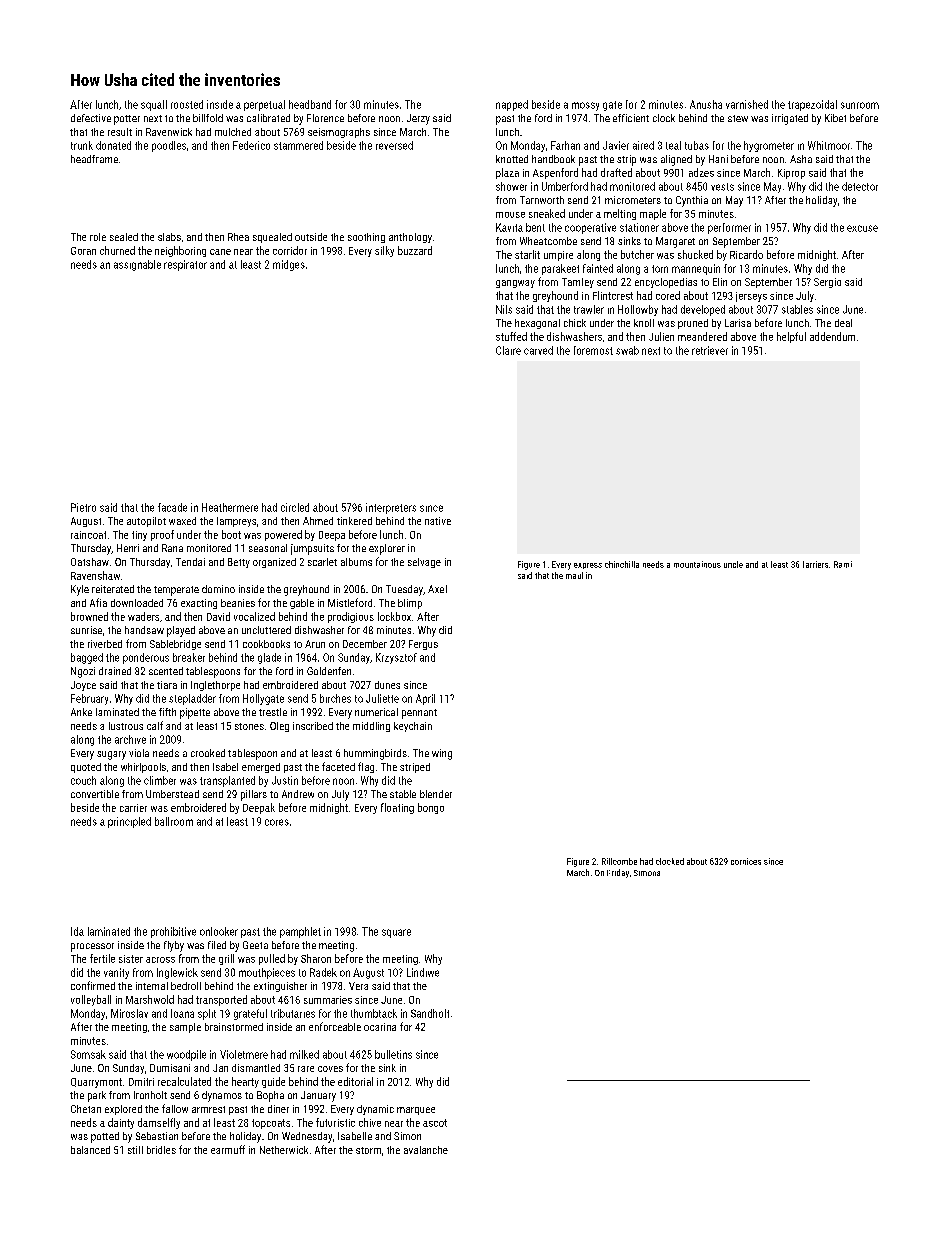 The width and height of the document is (952, 1233). What do you see at coordinates (426, 1150) in the document?
I see `avalanche` at bounding box center [426, 1150].
